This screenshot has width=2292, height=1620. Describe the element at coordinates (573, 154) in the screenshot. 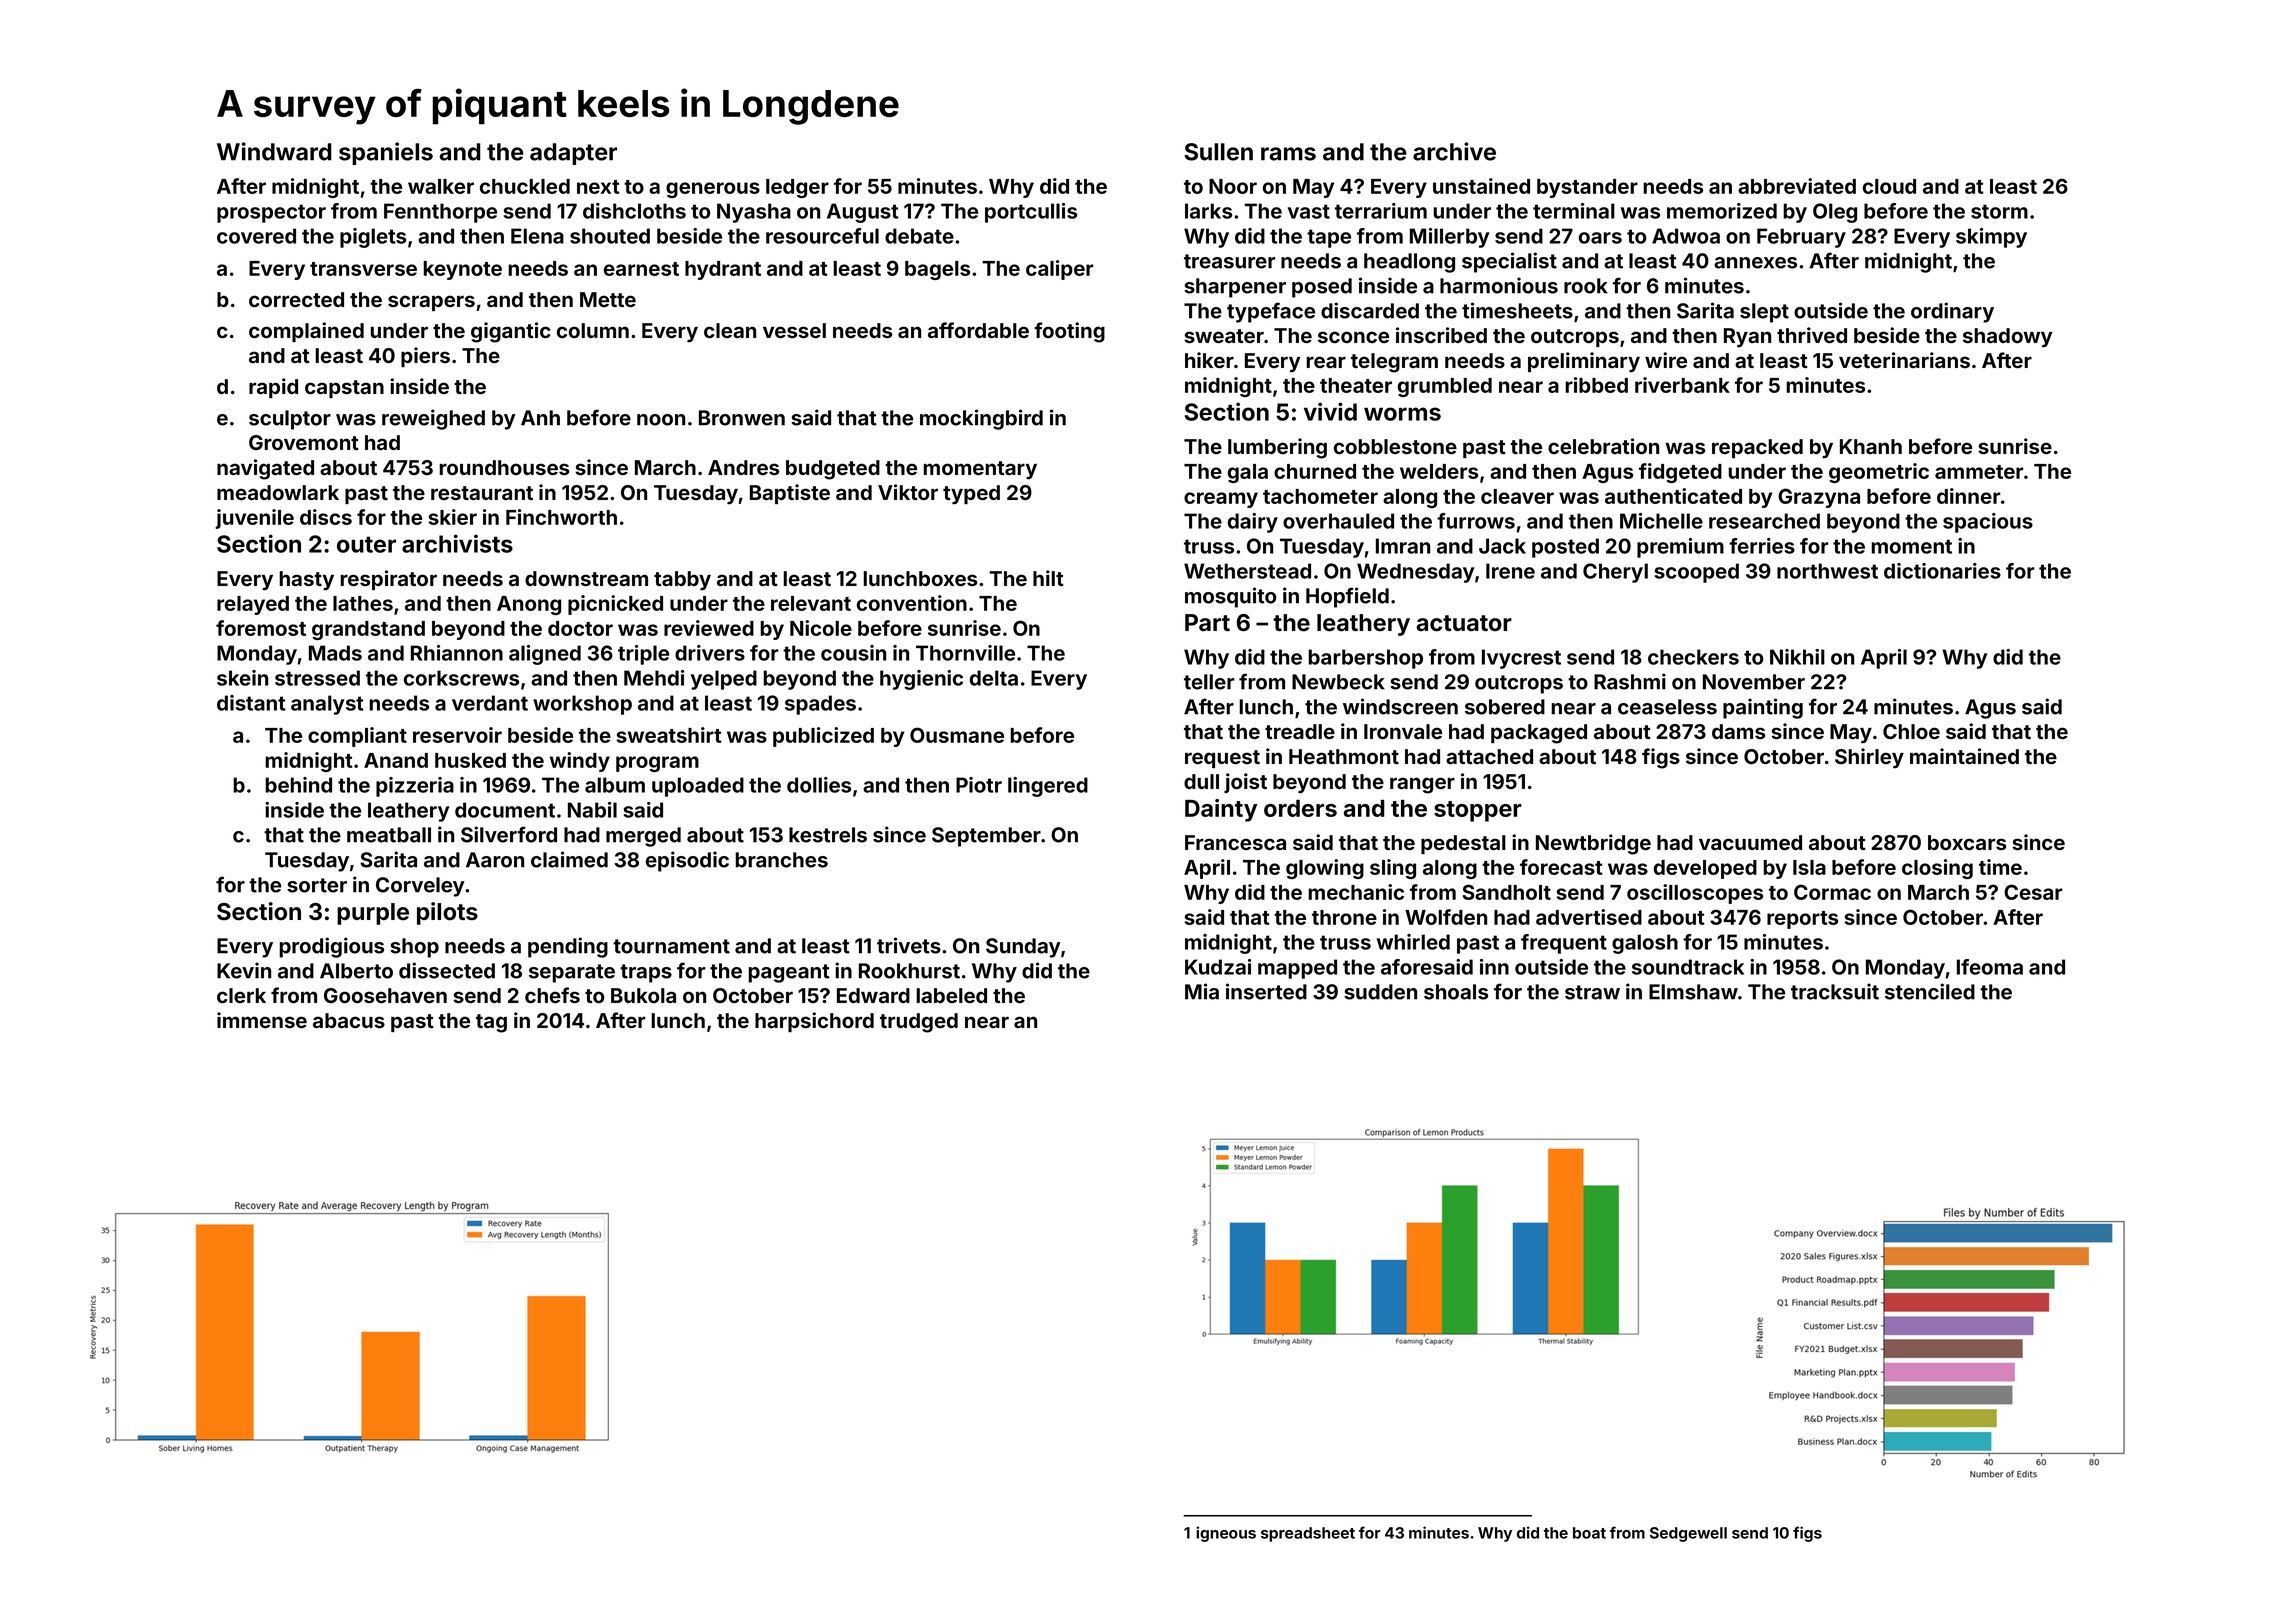

I see `adapter` at that location.
